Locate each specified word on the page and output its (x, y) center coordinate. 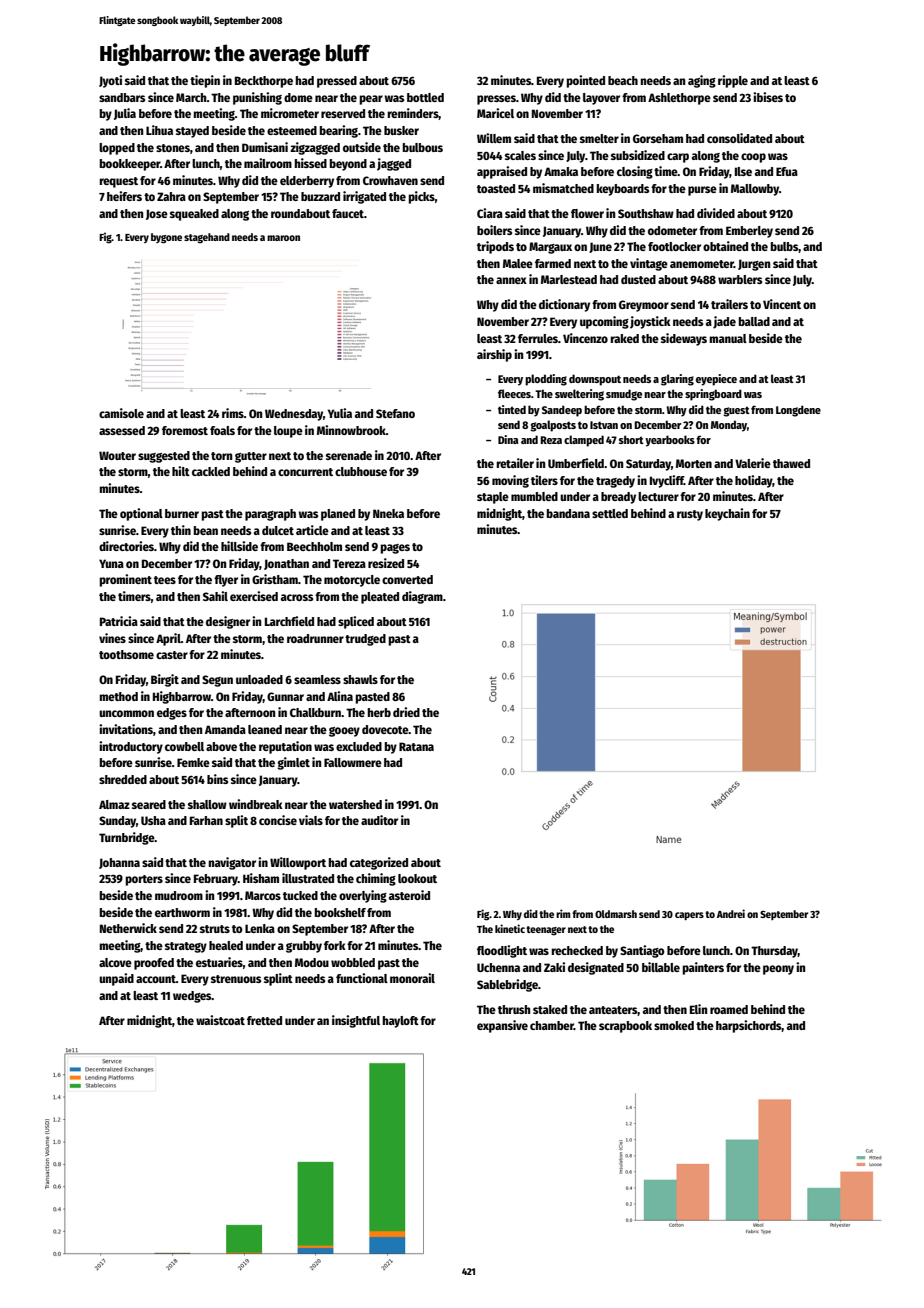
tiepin (205, 81)
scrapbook (625, 1027)
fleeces (514, 393)
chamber (552, 1025)
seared (149, 804)
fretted (264, 1020)
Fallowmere (353, 762)
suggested (164, 457)
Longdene (798, 411)
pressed (337, 82)
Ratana (416, 746)
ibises (768, 97)
